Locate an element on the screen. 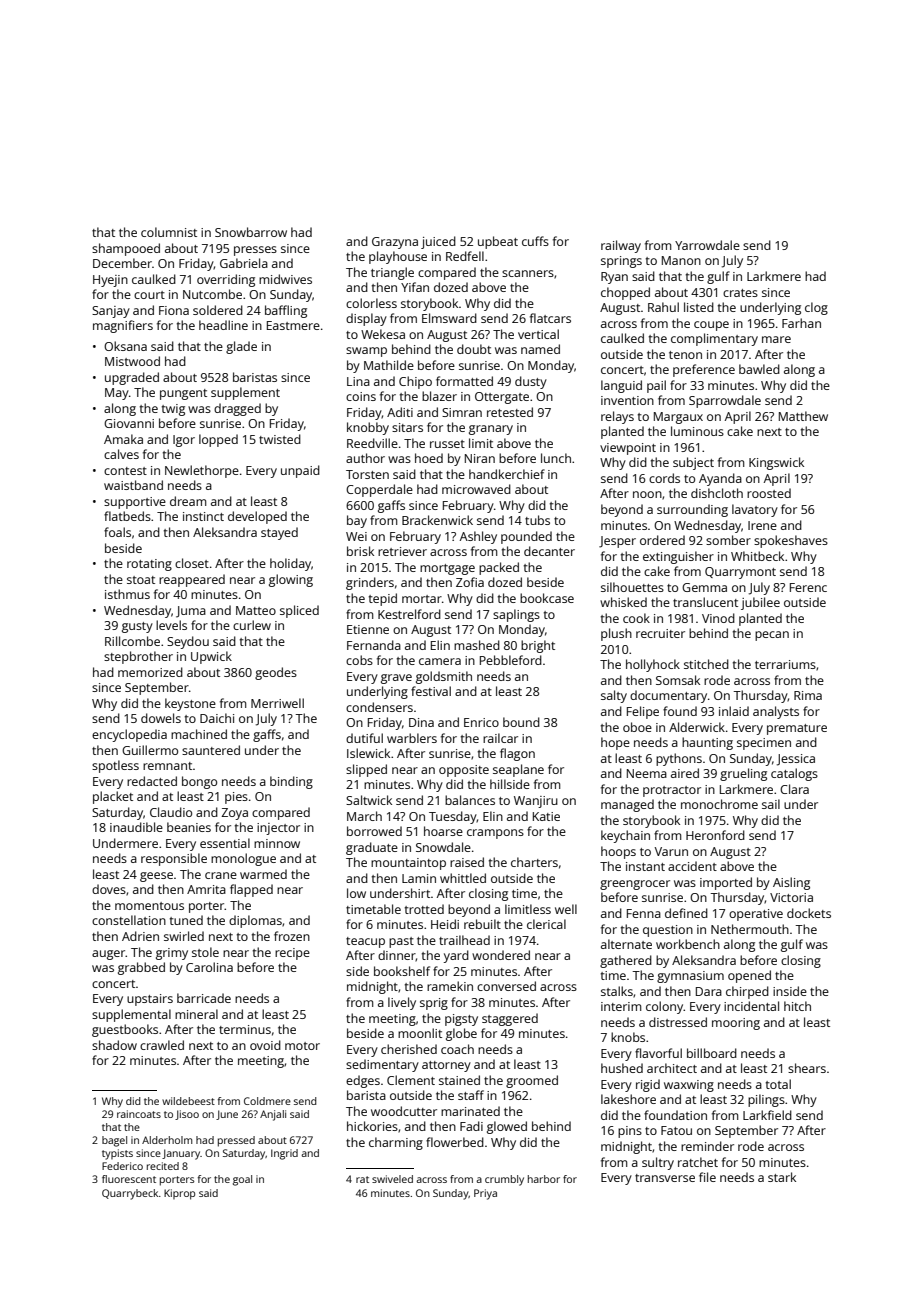  guestbooks is located at coordinates (125, 1030).
